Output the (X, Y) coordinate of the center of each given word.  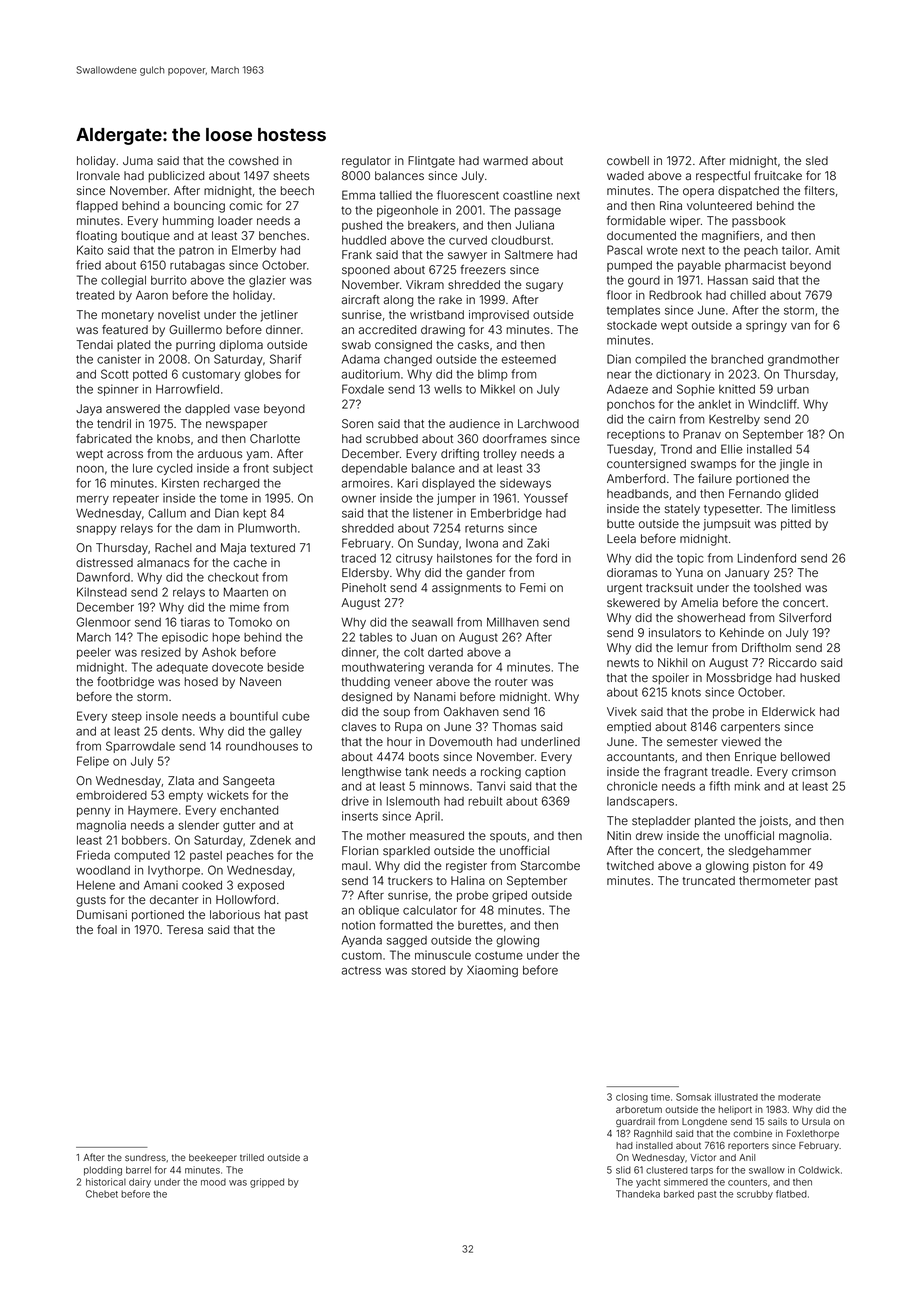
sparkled (406, 851)
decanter (174, 899)
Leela (621, 538)
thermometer (775, 880)
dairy (140, 1183)
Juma (138, 160)
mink (747, 786)
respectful (723, 176)
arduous (220, 453)
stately (682, 510)
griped (509, 896)
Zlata (181, 780)
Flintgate (431, 162)
